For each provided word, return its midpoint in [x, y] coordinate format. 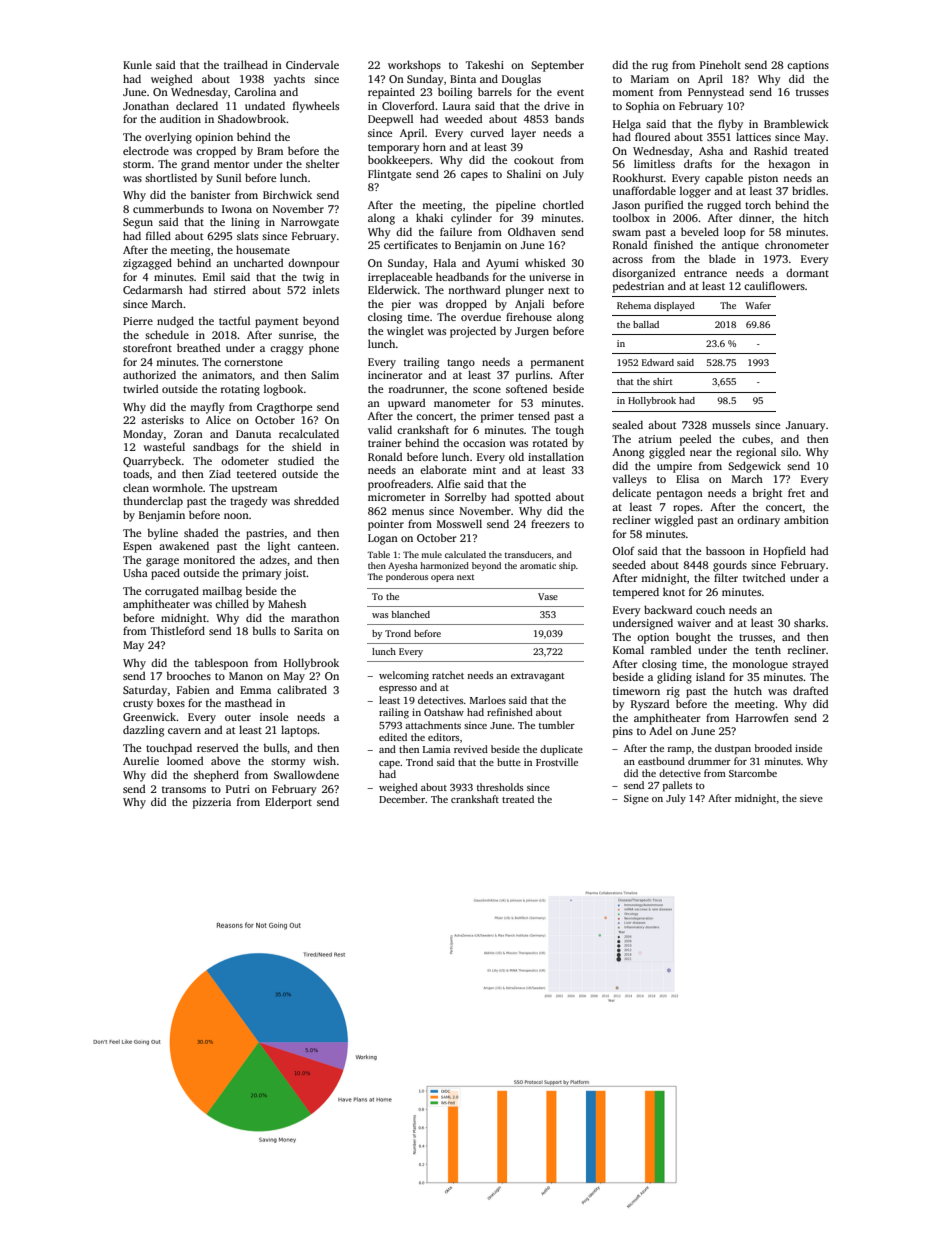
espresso [398, 690]
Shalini [524, 173]
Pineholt [720, 64]
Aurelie [141, 760]
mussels [731, 424]
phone [324, 349]
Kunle [137, 64]
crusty [138, 705]
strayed [810, 665]
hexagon [789, 165]
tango [461, 364]
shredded [316, 500]
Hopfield [784, 552]
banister [211, 194]
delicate [631, 492]
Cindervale [312, 64]
